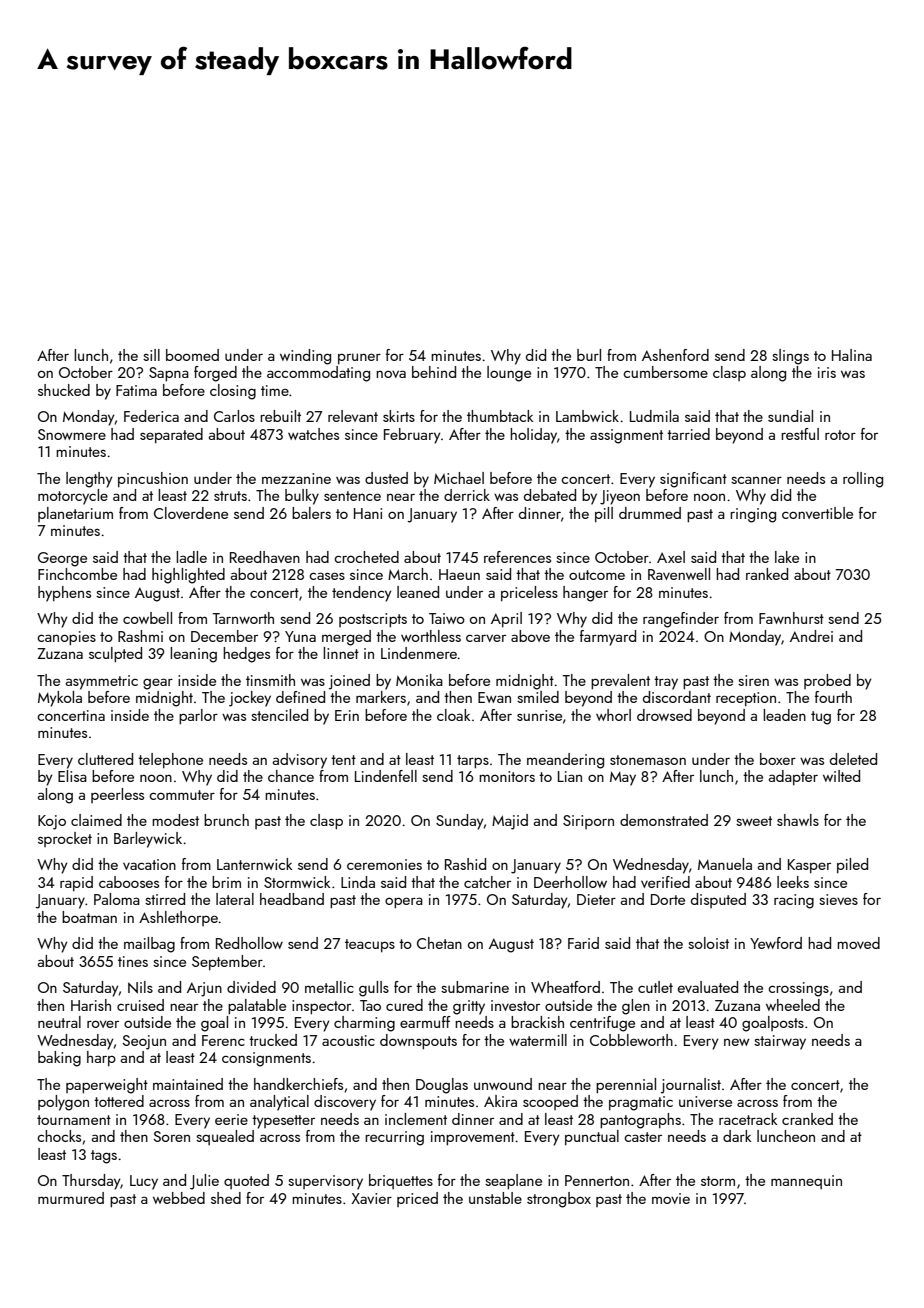  I want to click on crocheted, so click(366, 557).
